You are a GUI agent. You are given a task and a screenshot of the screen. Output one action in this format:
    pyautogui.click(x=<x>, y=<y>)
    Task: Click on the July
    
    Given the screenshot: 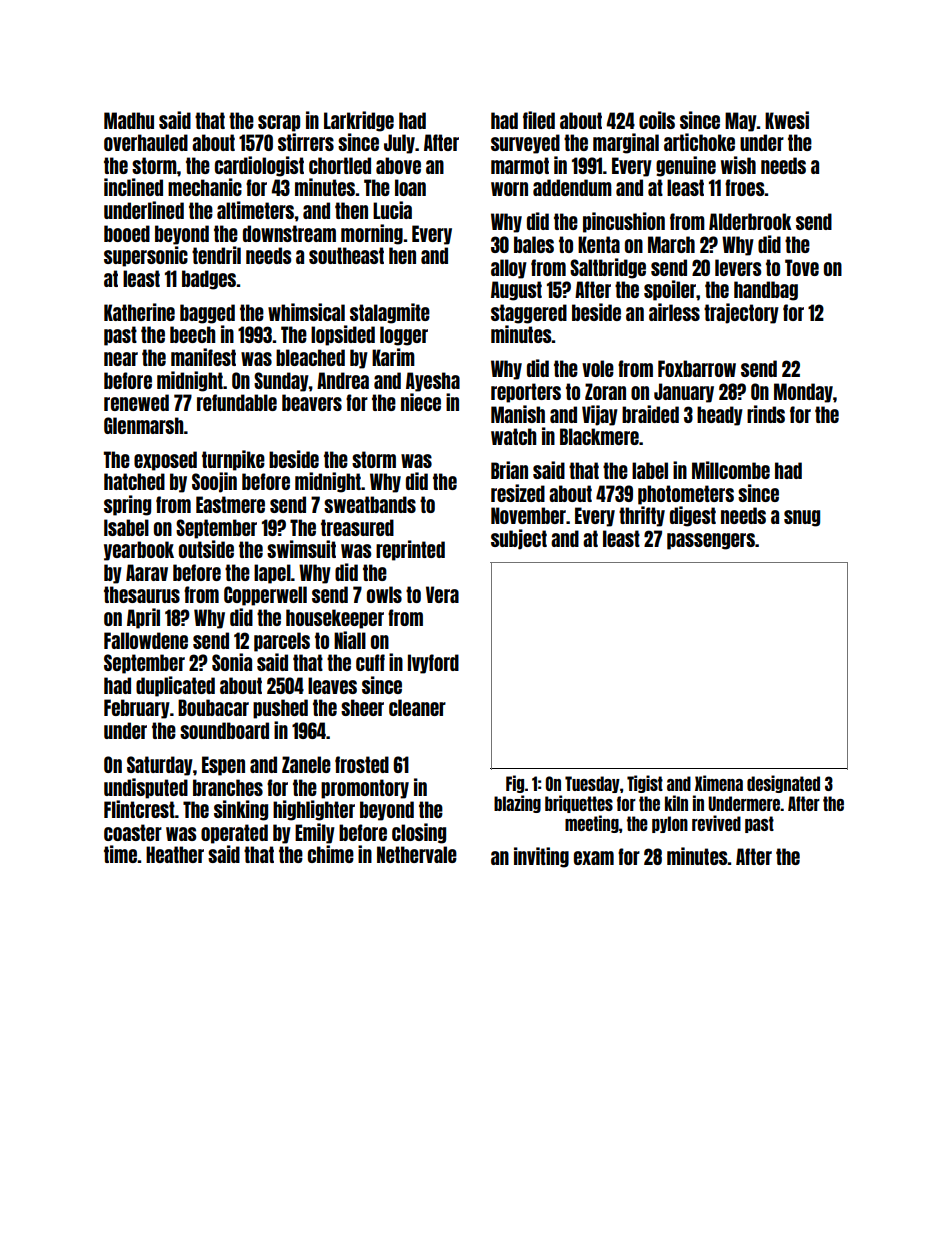 What is the action you would take?
    pyautogui.click(x=399, y=144)
